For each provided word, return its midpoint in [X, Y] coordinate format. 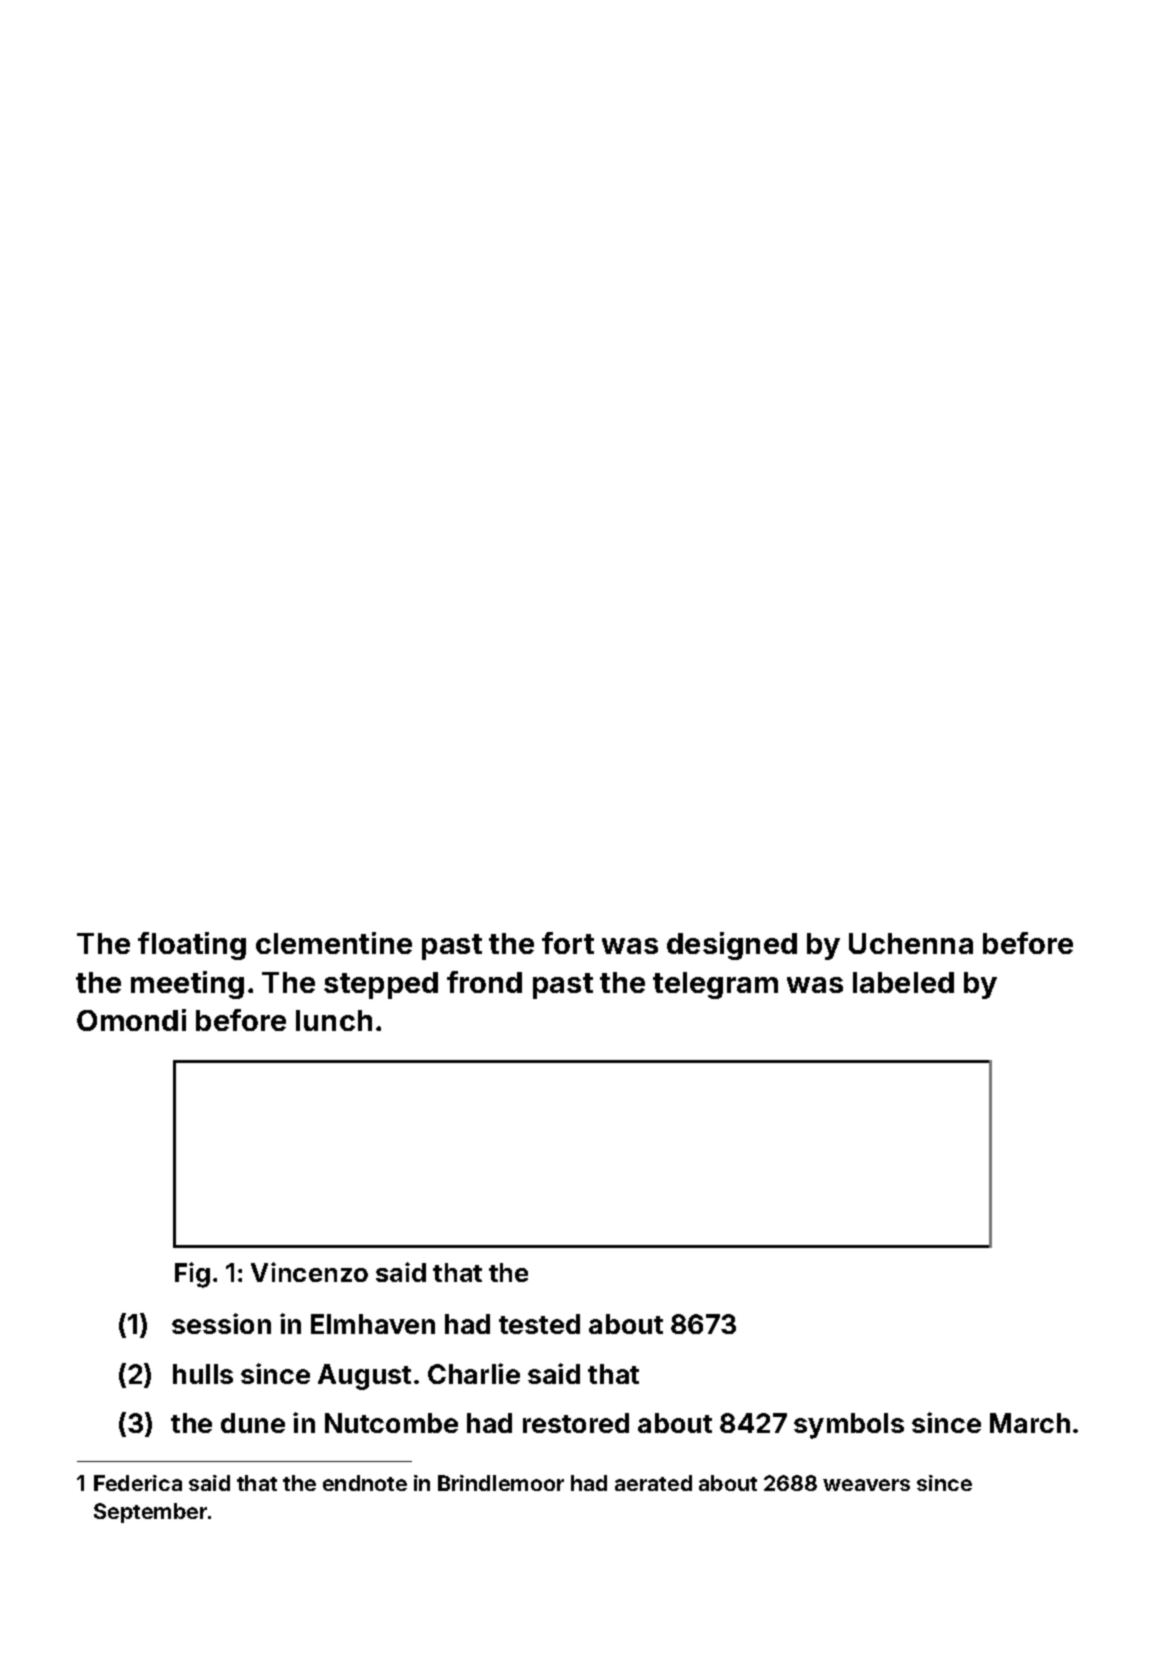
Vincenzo [309, 1272]
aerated [653, 1483]
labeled [903, 982]
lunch [334, 1020]
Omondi [131, 1020]
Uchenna [911, 943]
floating [192, 946]
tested [539, 1324]
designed [732, 946]
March [1030, 1423]
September [150, 1513]
